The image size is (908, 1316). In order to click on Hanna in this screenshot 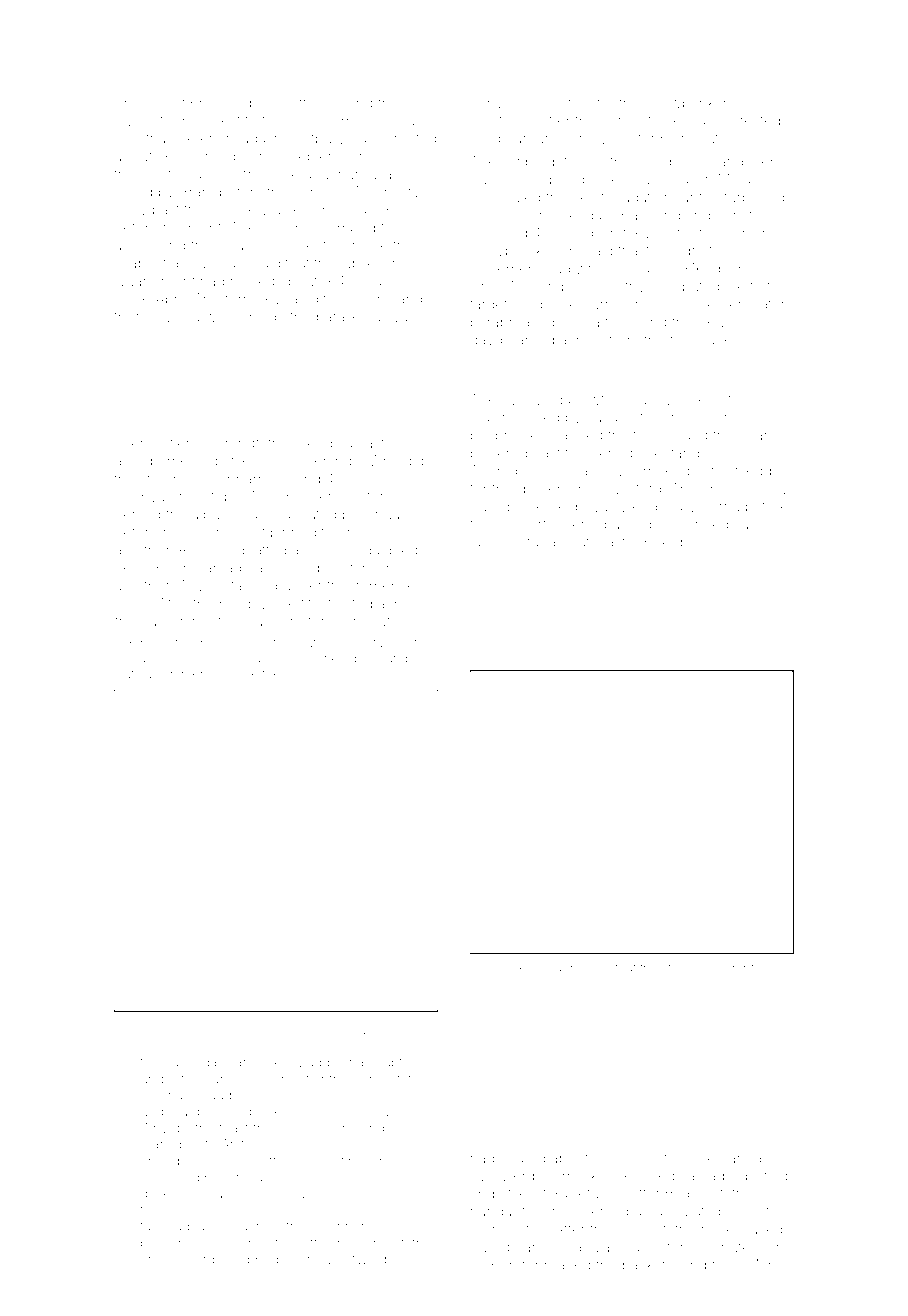, I will do `click(565, 968)`.
